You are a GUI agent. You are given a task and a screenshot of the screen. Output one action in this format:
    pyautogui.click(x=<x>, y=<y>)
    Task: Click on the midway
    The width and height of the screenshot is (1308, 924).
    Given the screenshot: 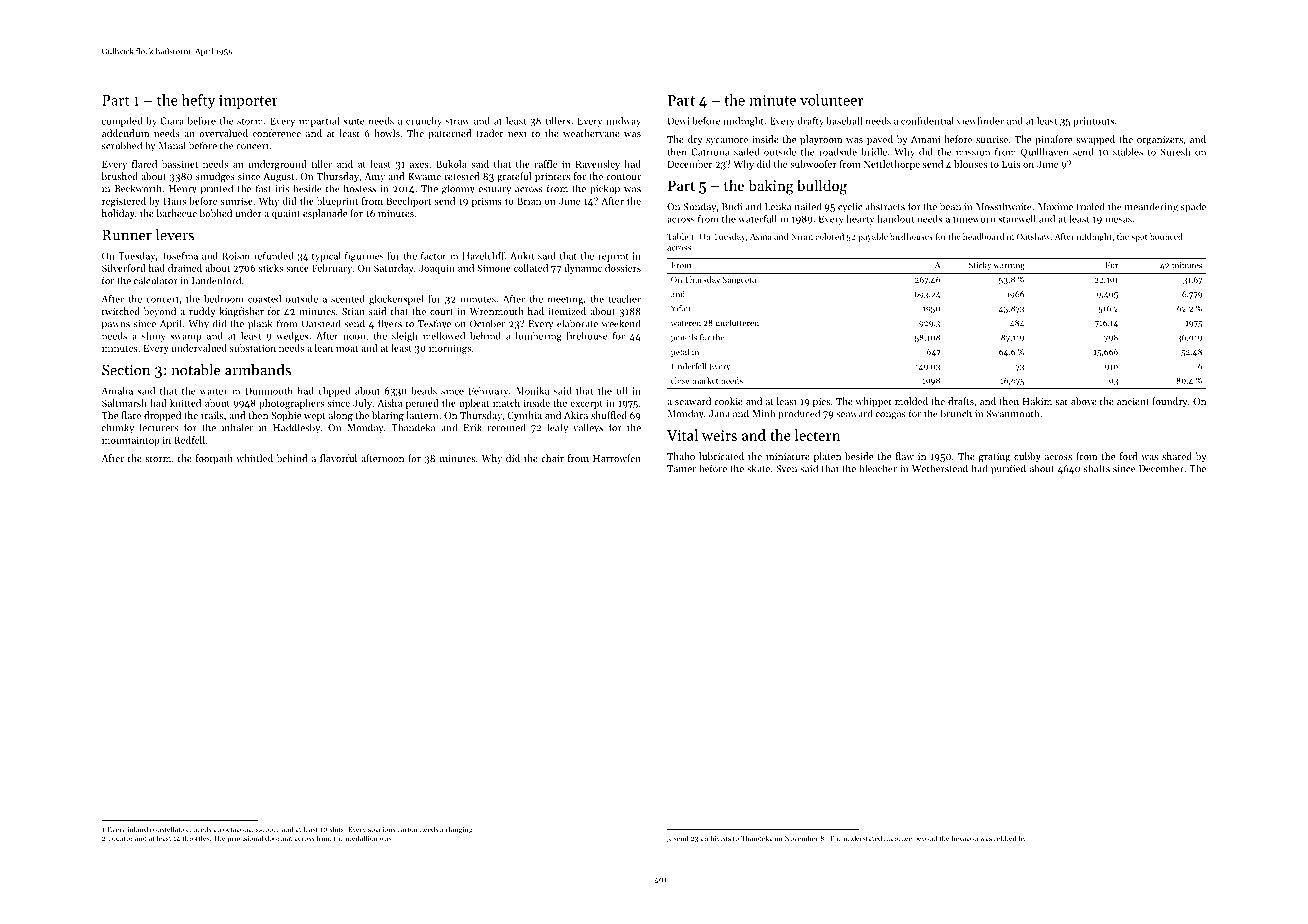 What is the action you would take?
    pyautogui.click(x=623, y=122)
